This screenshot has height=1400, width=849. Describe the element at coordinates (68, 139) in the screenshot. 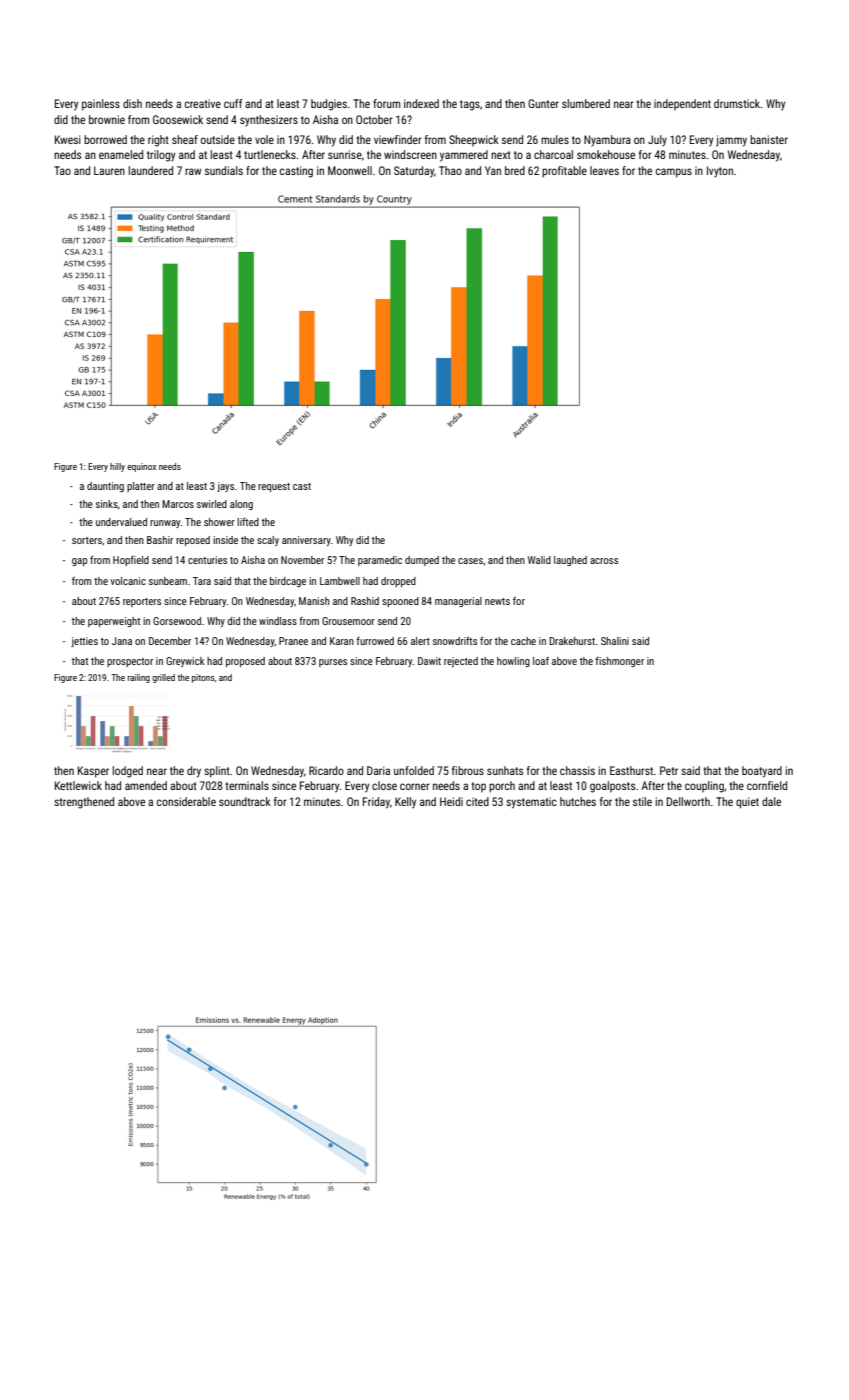

I see `Kwesi` at that location.
